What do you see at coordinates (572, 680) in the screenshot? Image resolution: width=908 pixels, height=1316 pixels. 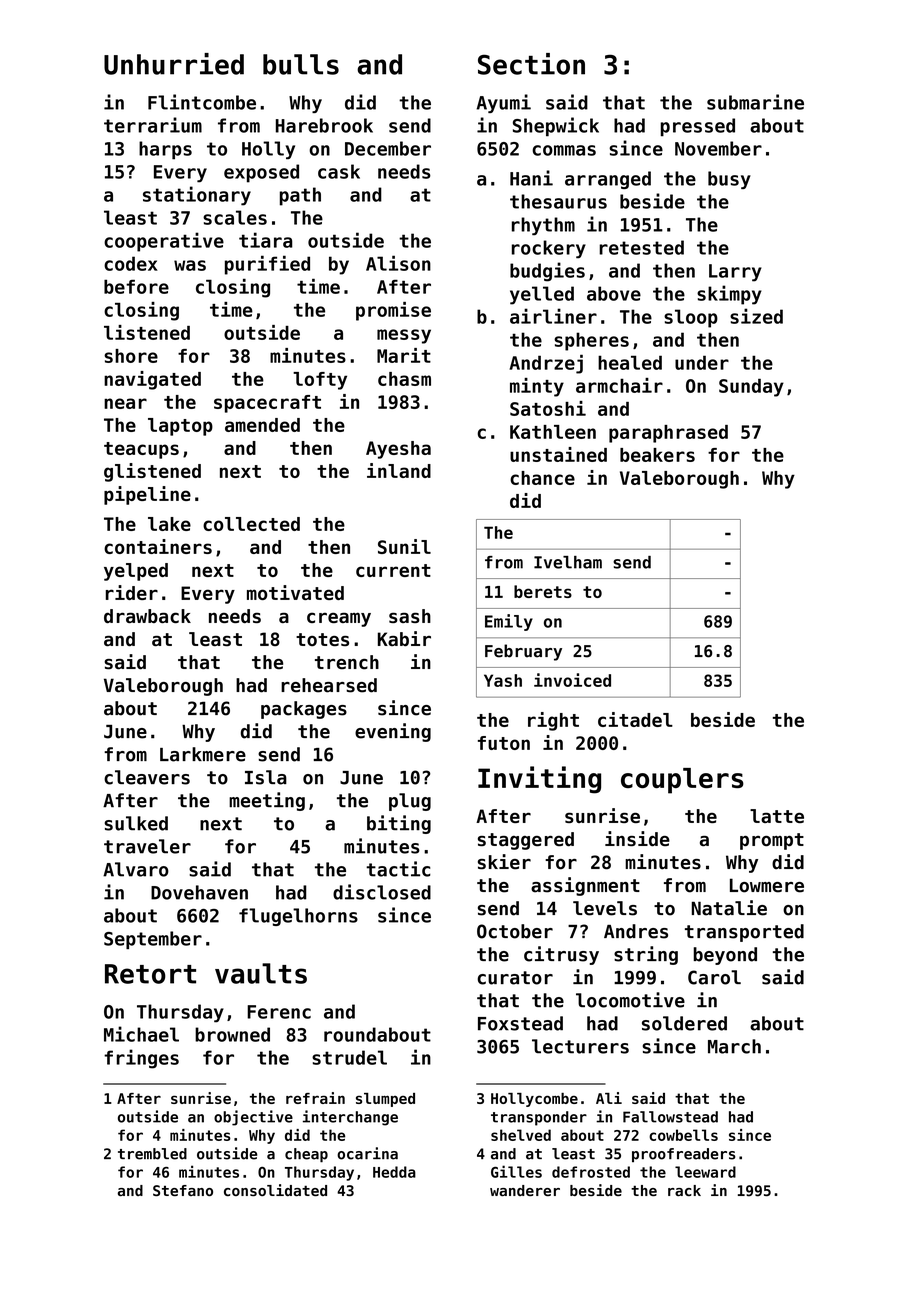 I see `invoiced` at bounding box center [572, 680].
